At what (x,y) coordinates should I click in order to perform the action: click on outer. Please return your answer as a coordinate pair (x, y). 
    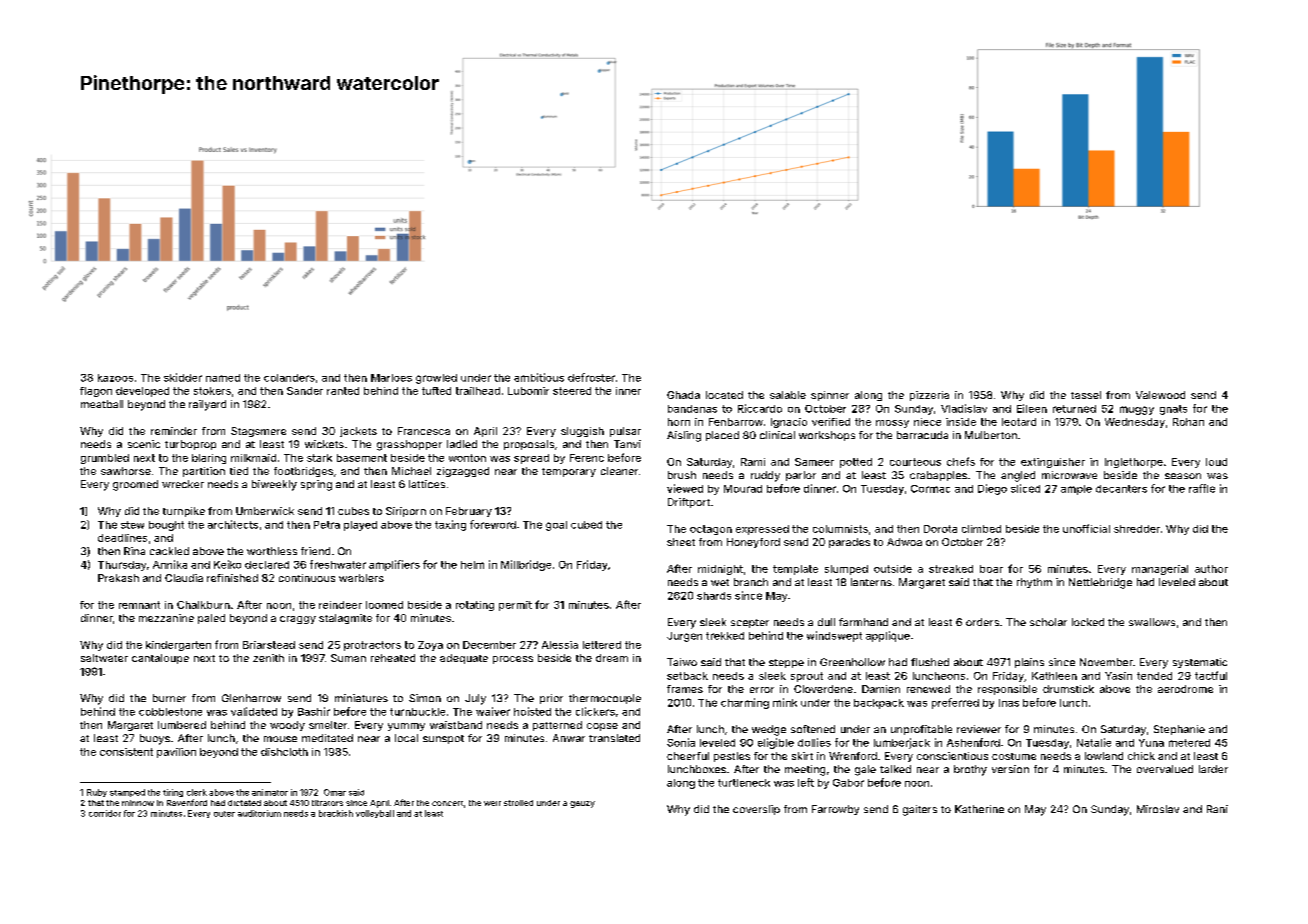
    Looking at the image, I should click on (224, 814).
